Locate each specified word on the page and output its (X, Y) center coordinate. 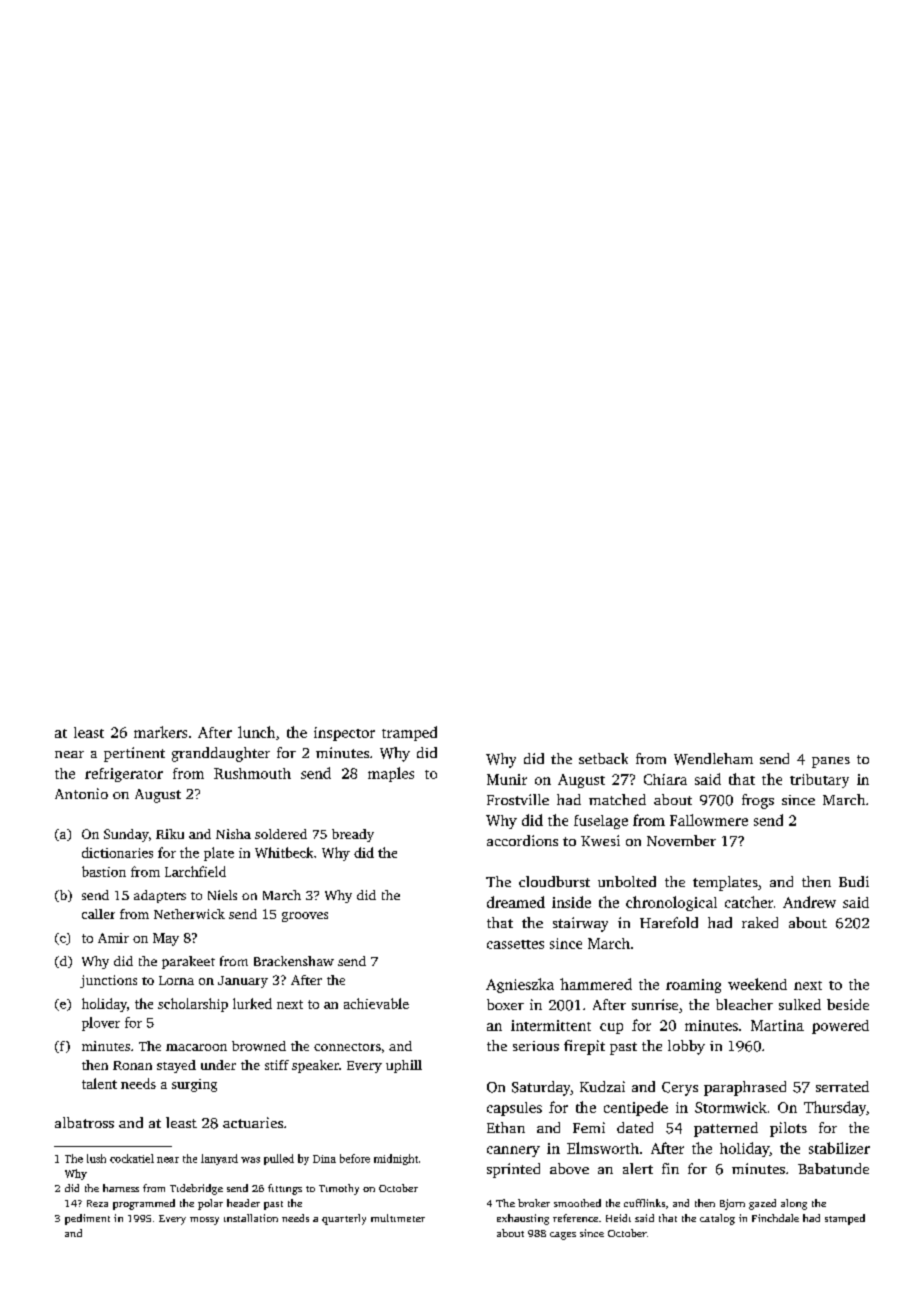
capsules (514, 1109)
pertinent (134, 754)
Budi (854, 881)
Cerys (680, 1089)
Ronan (132, 1065)
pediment (87, 1219)
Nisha (233, 834)
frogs (758, 801)
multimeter (398, 1218)
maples (391, 774)
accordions (522, 840)
